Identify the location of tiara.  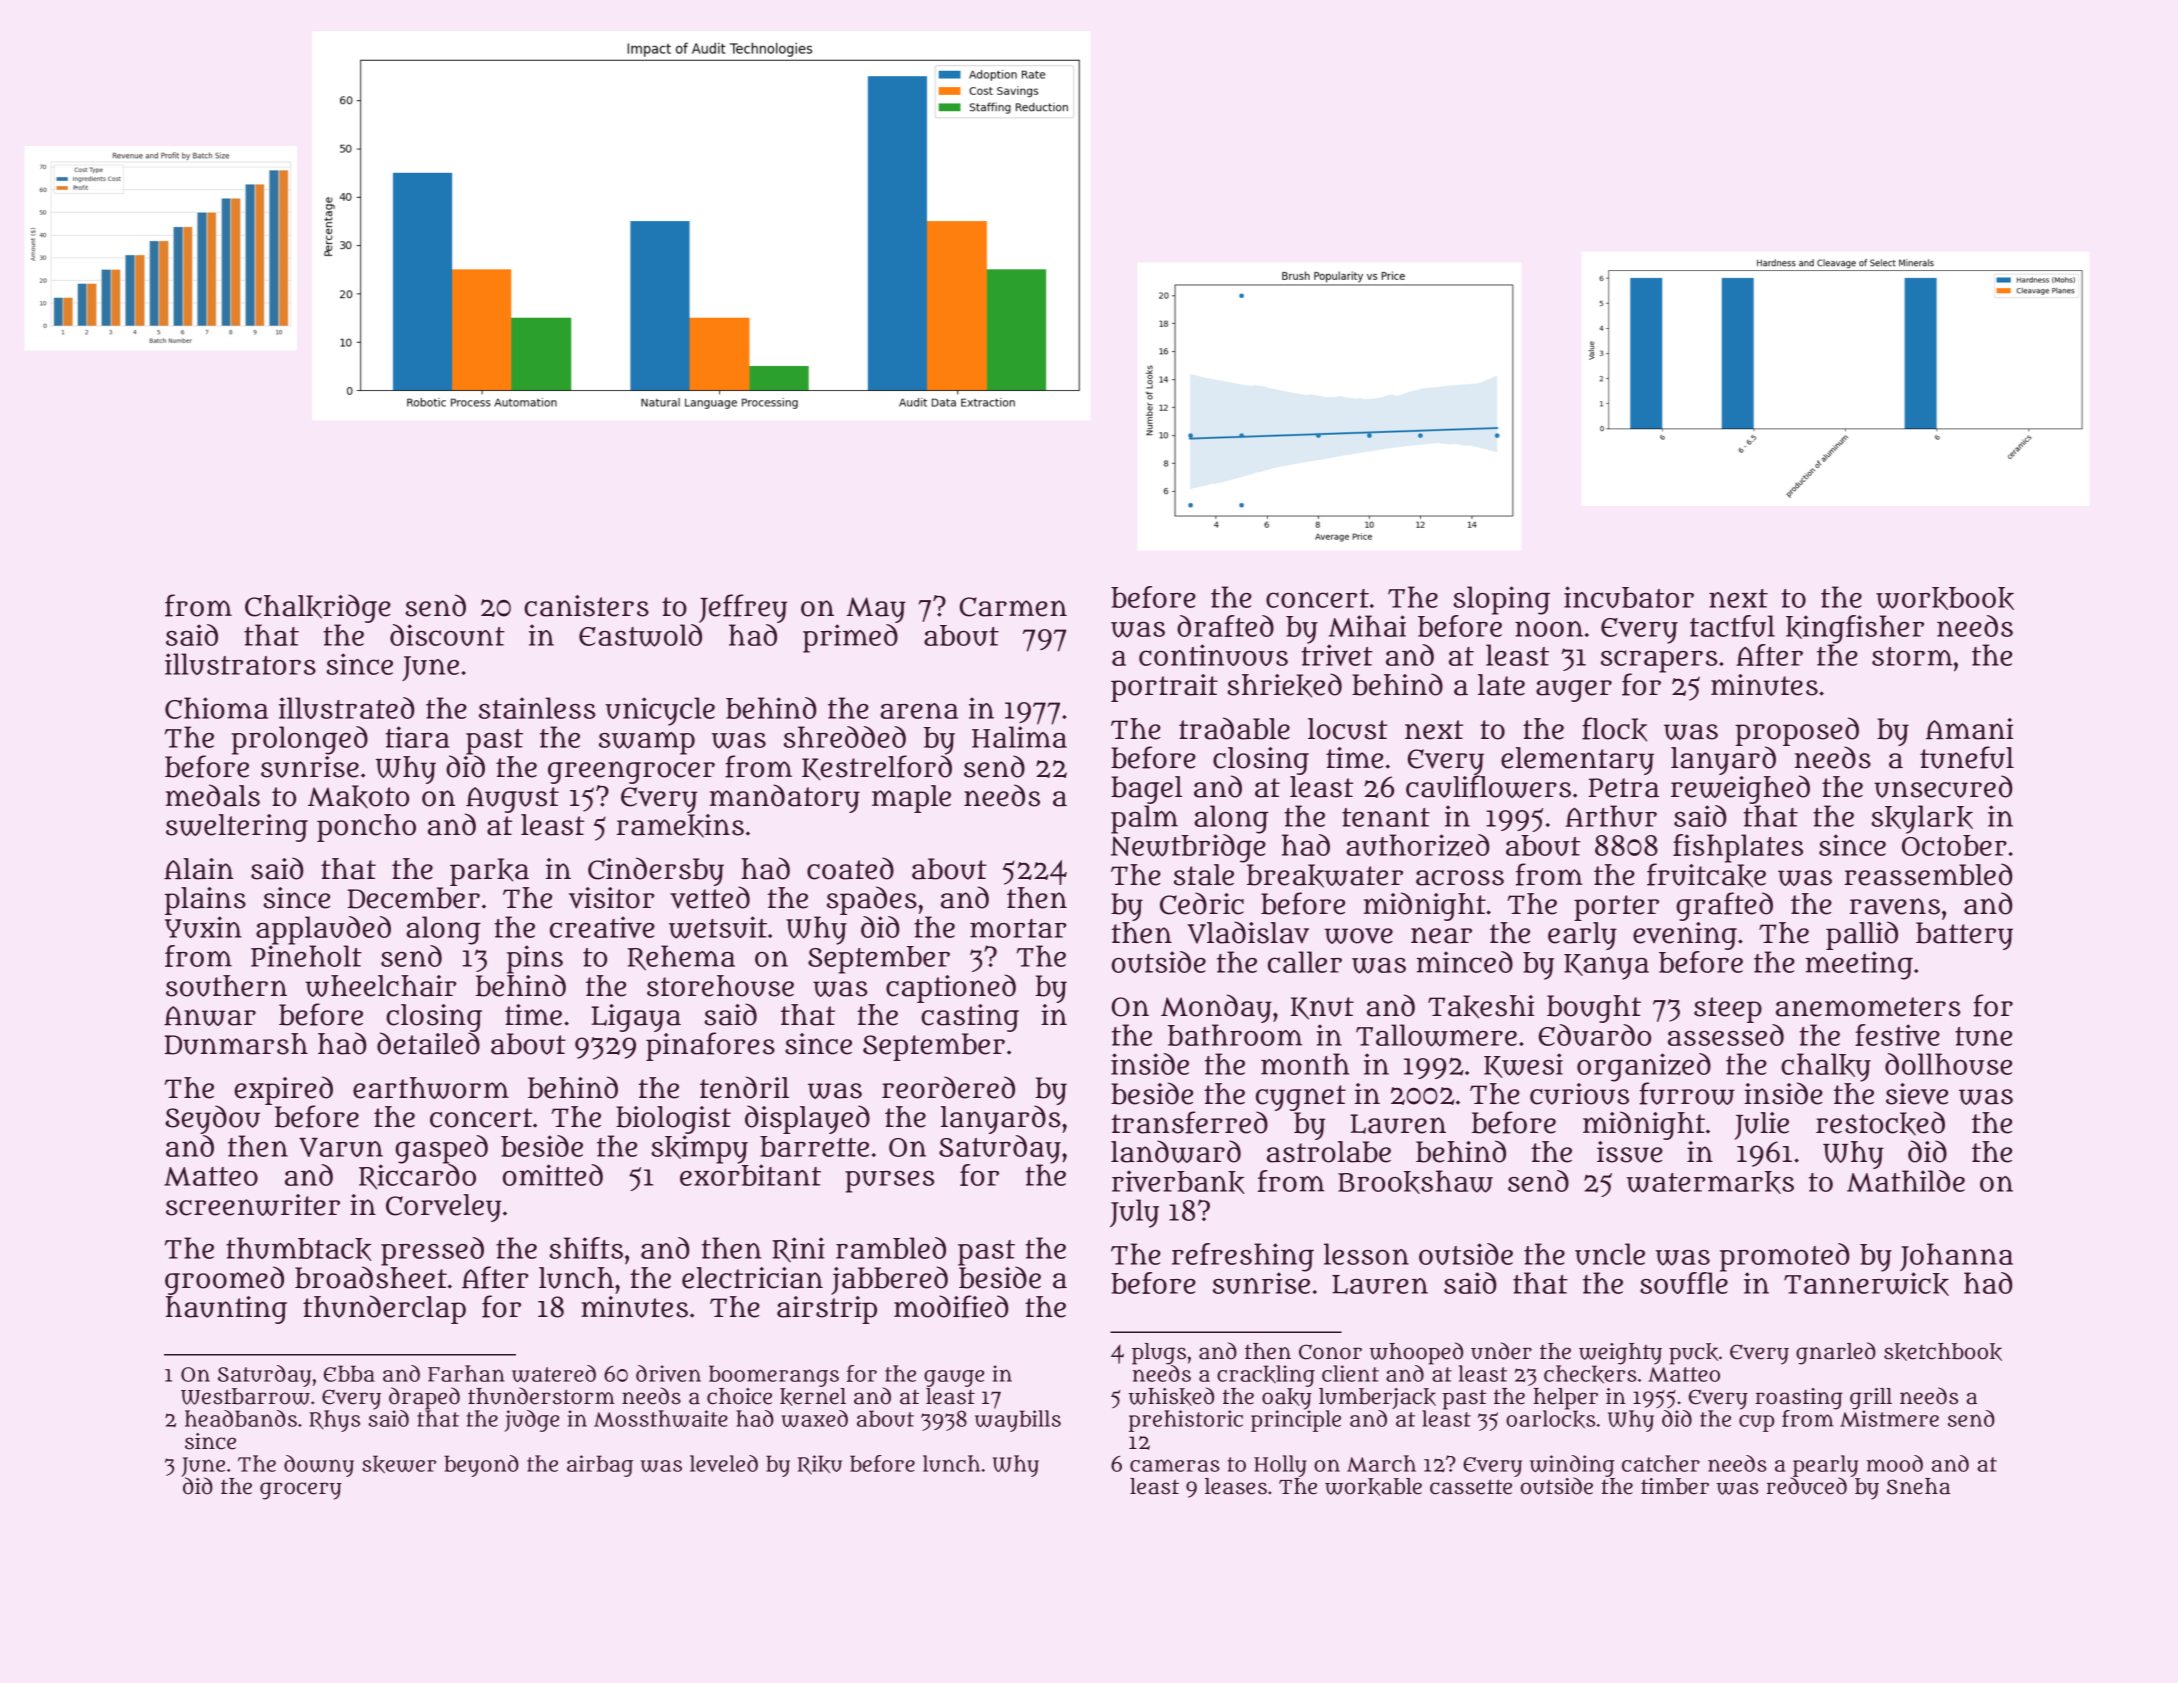
(417, 737).
